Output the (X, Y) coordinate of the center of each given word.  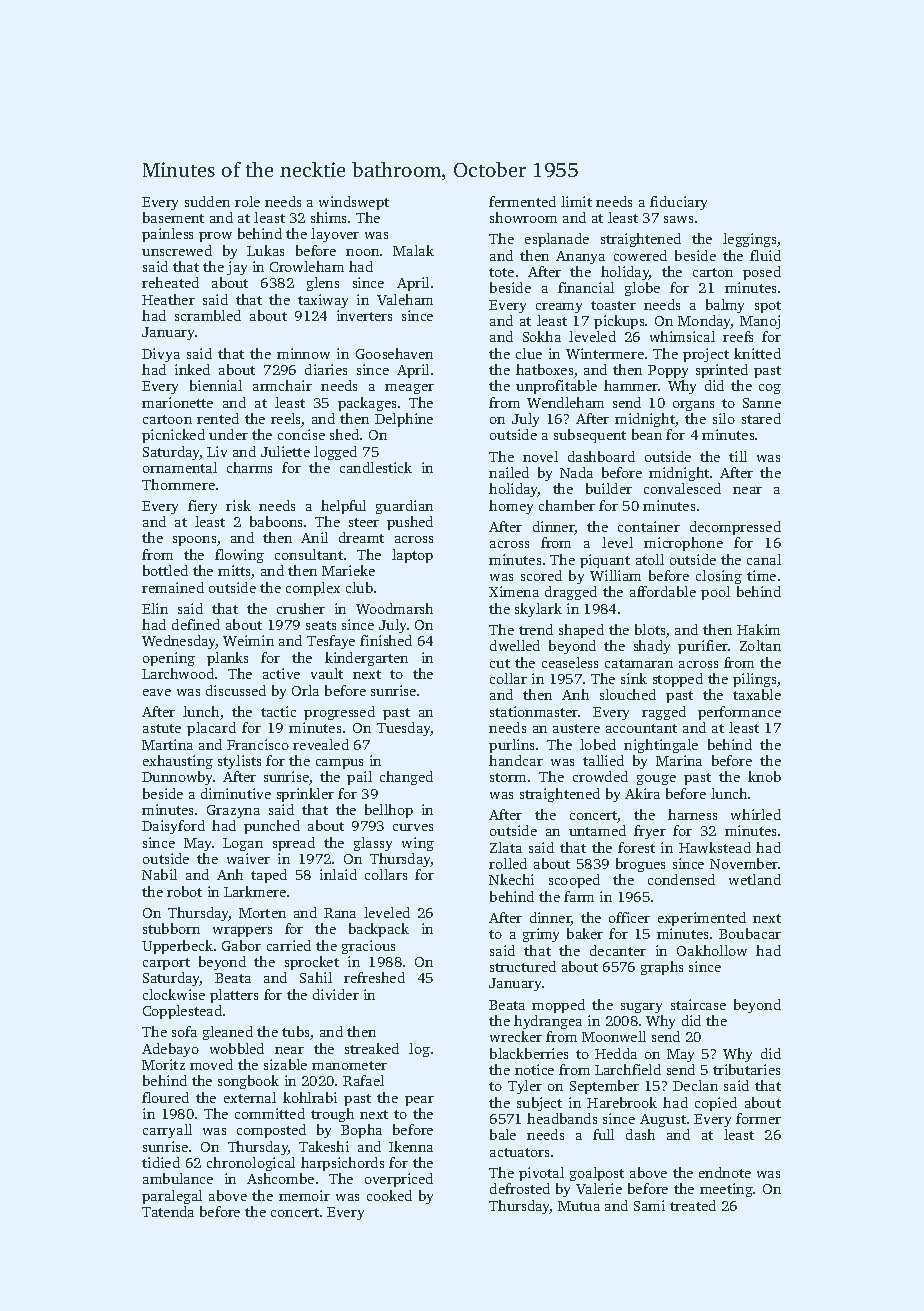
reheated (170, 282)
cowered (640, 255)
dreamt (361, 537)
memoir (304, 1195)
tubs (296, 1033)
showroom (523, 217)
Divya (161, 355)
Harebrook (622, 1102)
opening (169, 659)
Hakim (758, 629)
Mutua (579, 1206)
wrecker (516, 1036)
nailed (509, 472)
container (649, 526)
